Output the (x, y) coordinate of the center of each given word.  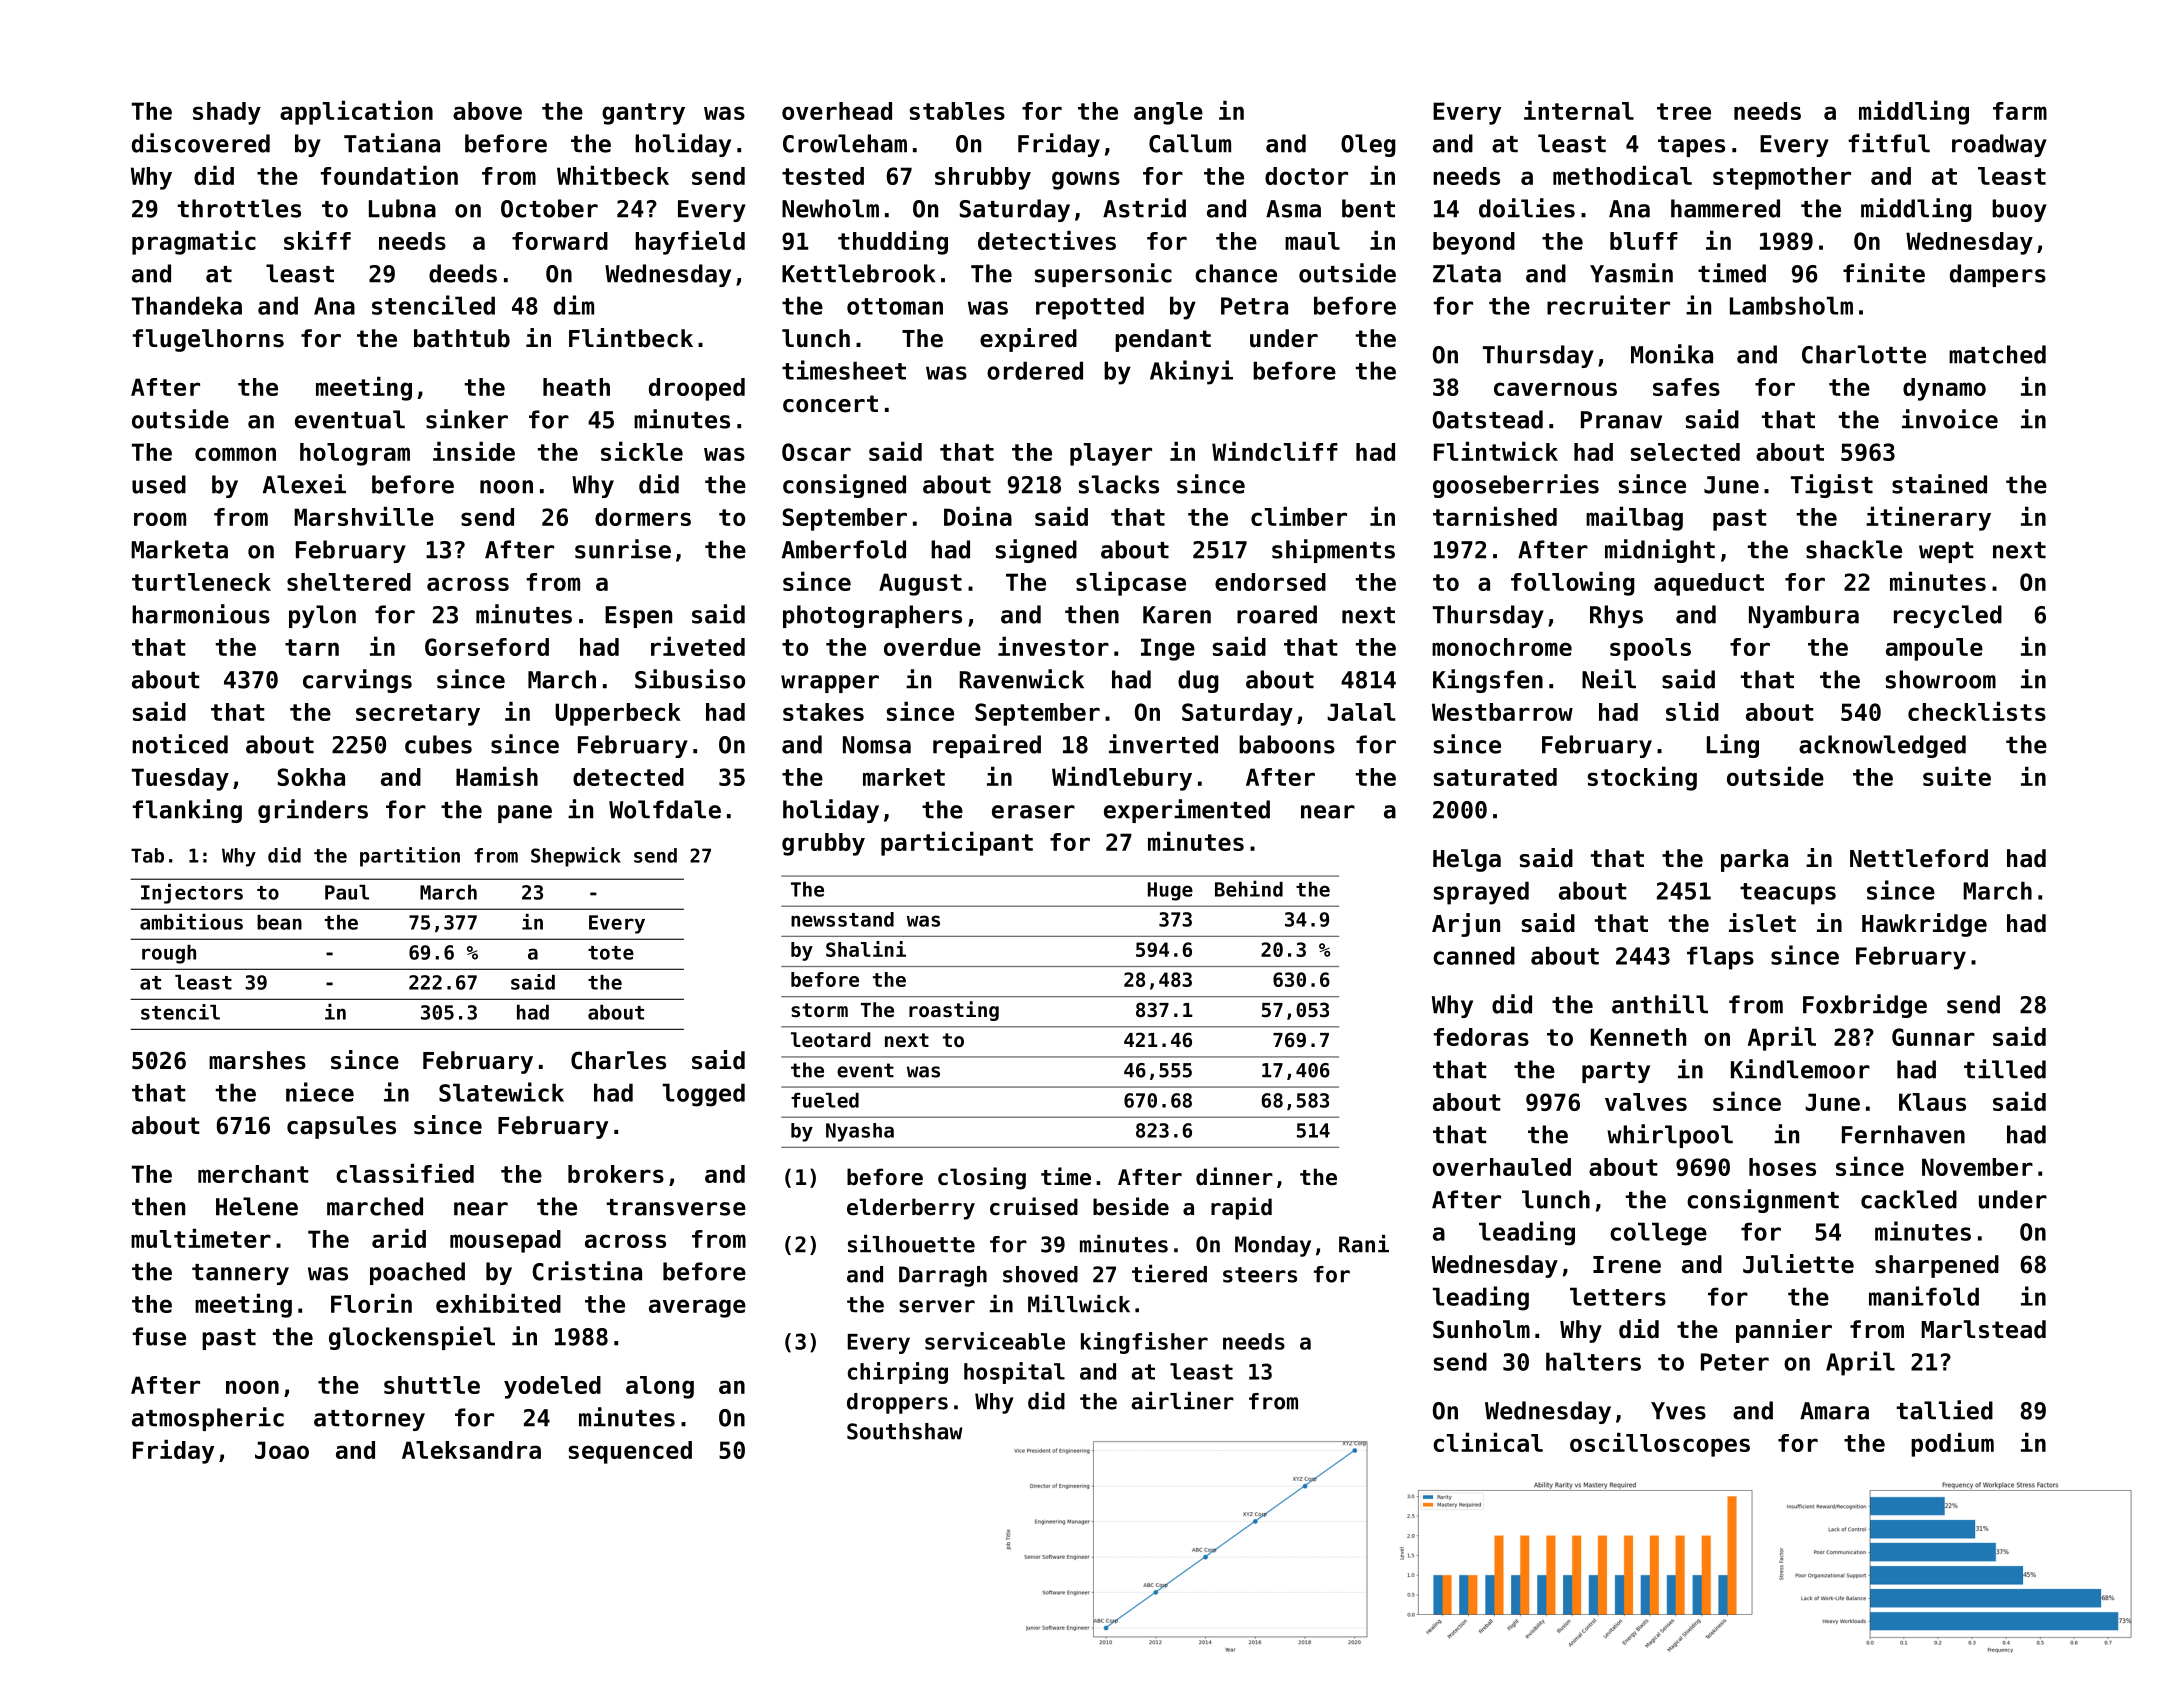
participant (957, 843)
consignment (1763, 1201)
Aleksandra (471, 1450)
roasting (954, 1011)
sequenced (630, 1452)
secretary (418, 715)
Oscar (816, 452)
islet (1762, 923)
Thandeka (187, 305)
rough (169, 954)
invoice (1950, 419)
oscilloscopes (1660, 1444)
